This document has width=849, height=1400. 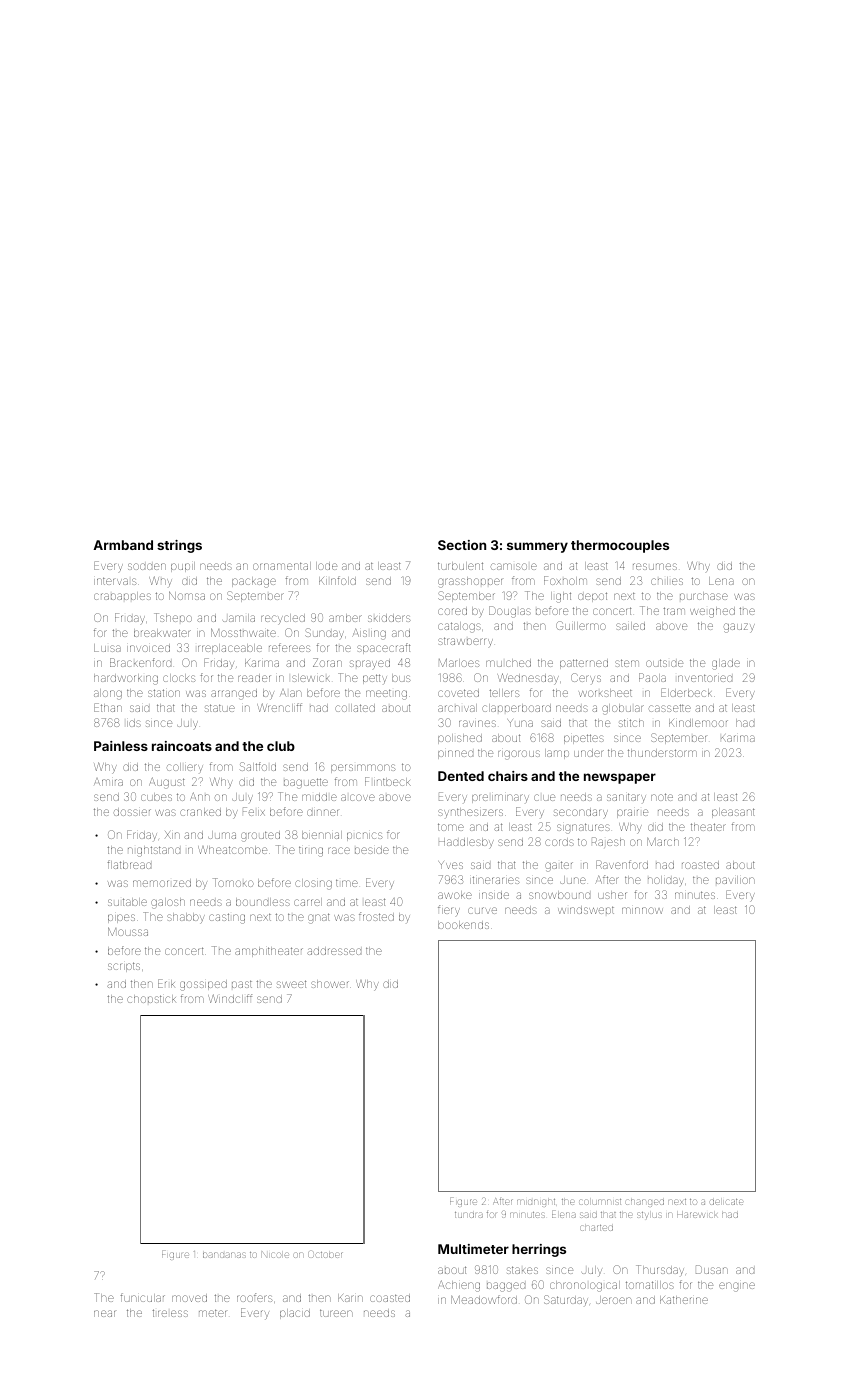 What do you see at coordinates (620, 778) in the document?
I see `newspaper` at bounding box center [620, 778].
